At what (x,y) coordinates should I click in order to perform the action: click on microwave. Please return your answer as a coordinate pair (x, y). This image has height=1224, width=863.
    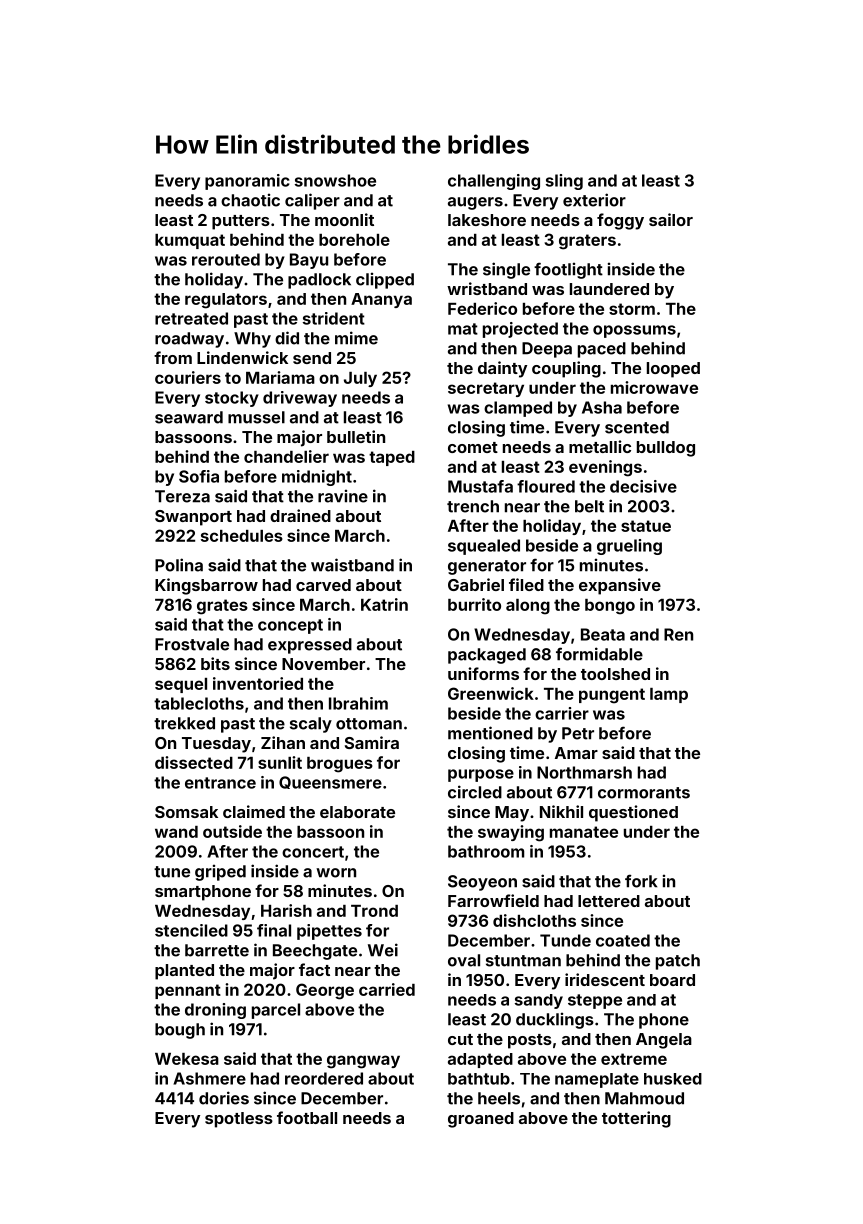
    Looking at the image, I should click on (654, 387).
